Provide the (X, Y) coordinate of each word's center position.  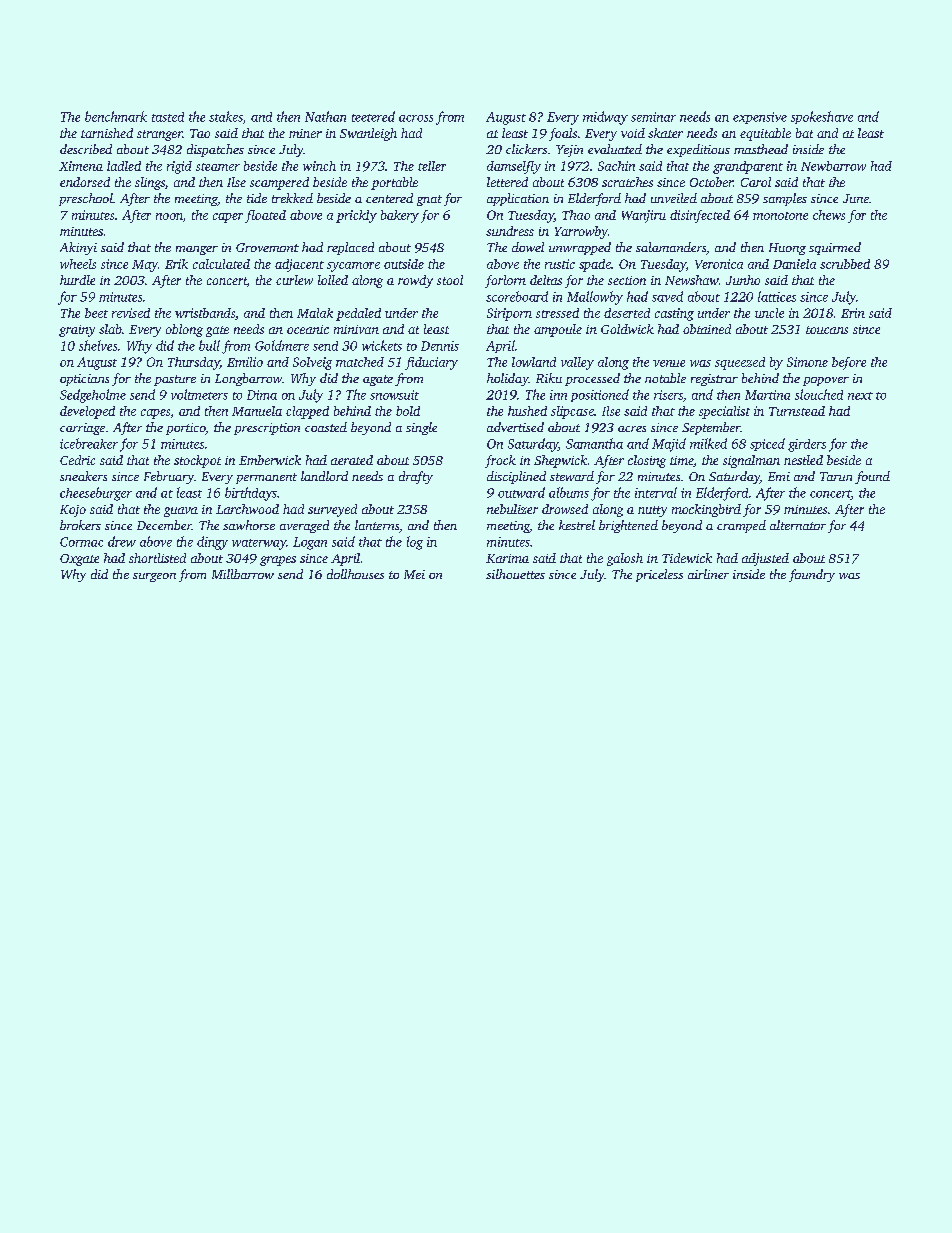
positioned (600, 395)
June (856, 198)
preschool (86, 199)
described (86, 149)
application (518, 199)
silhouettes (515, 574)
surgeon (154, 577)
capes (155, 414)
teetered (373, 116)
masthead (761, 149)
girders (807, 445)
